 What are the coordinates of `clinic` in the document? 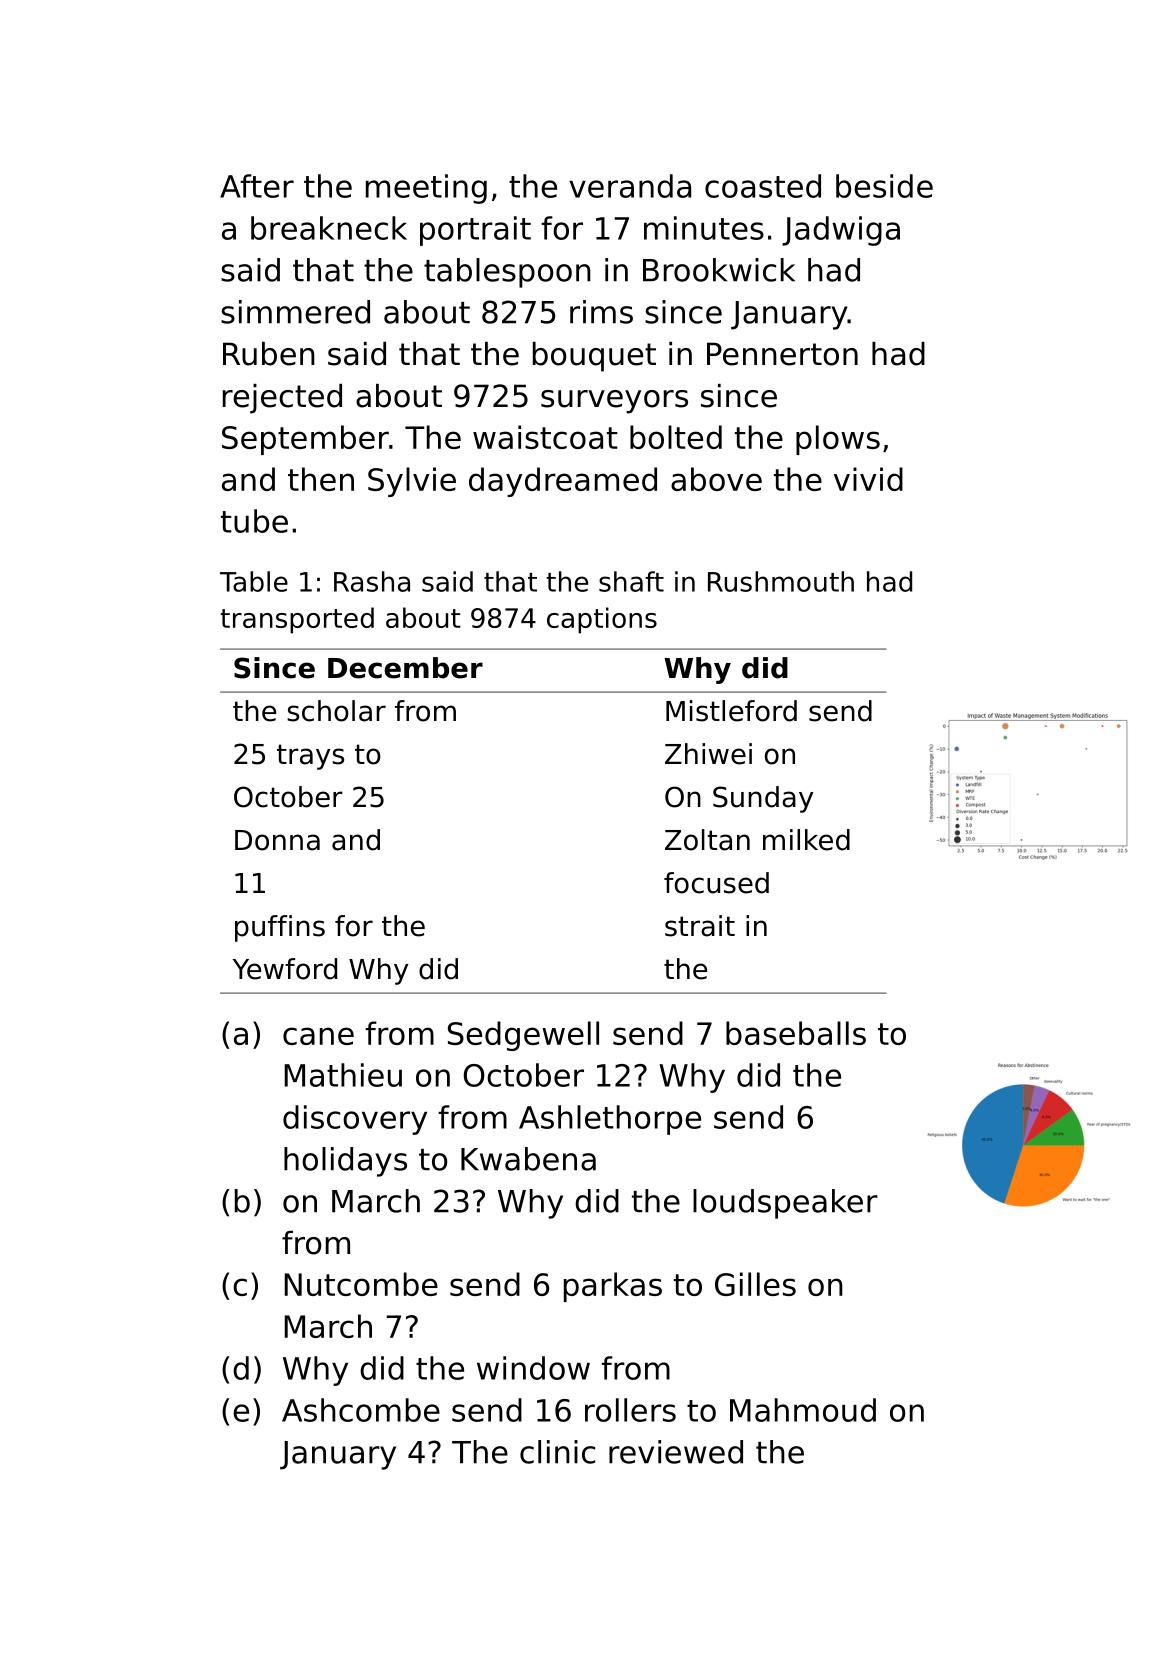 It's located at (557, 1452).
